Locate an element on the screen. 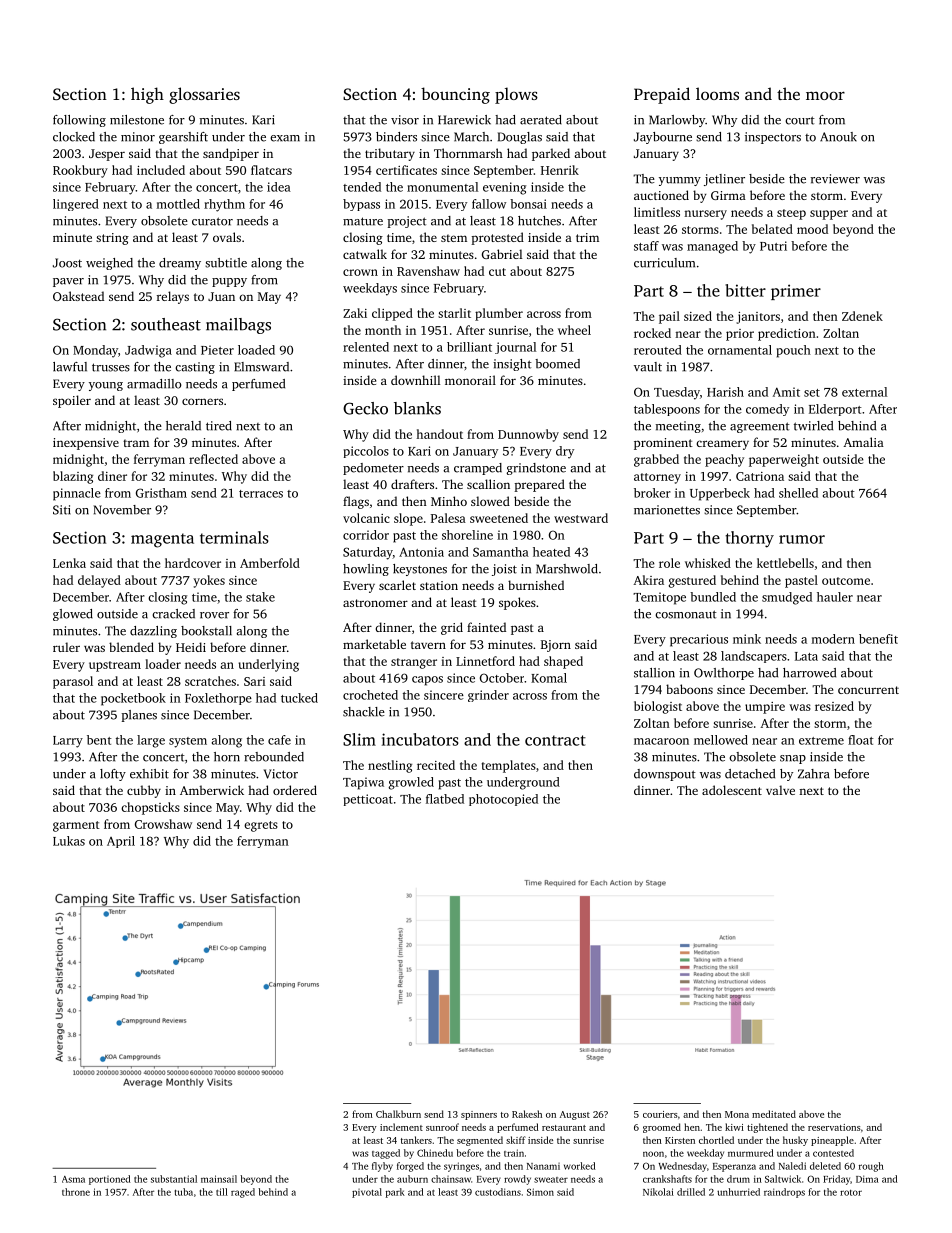 The height and width of the screenshot is (1233, 952). photocopied is located at coordinates (503, 800).
